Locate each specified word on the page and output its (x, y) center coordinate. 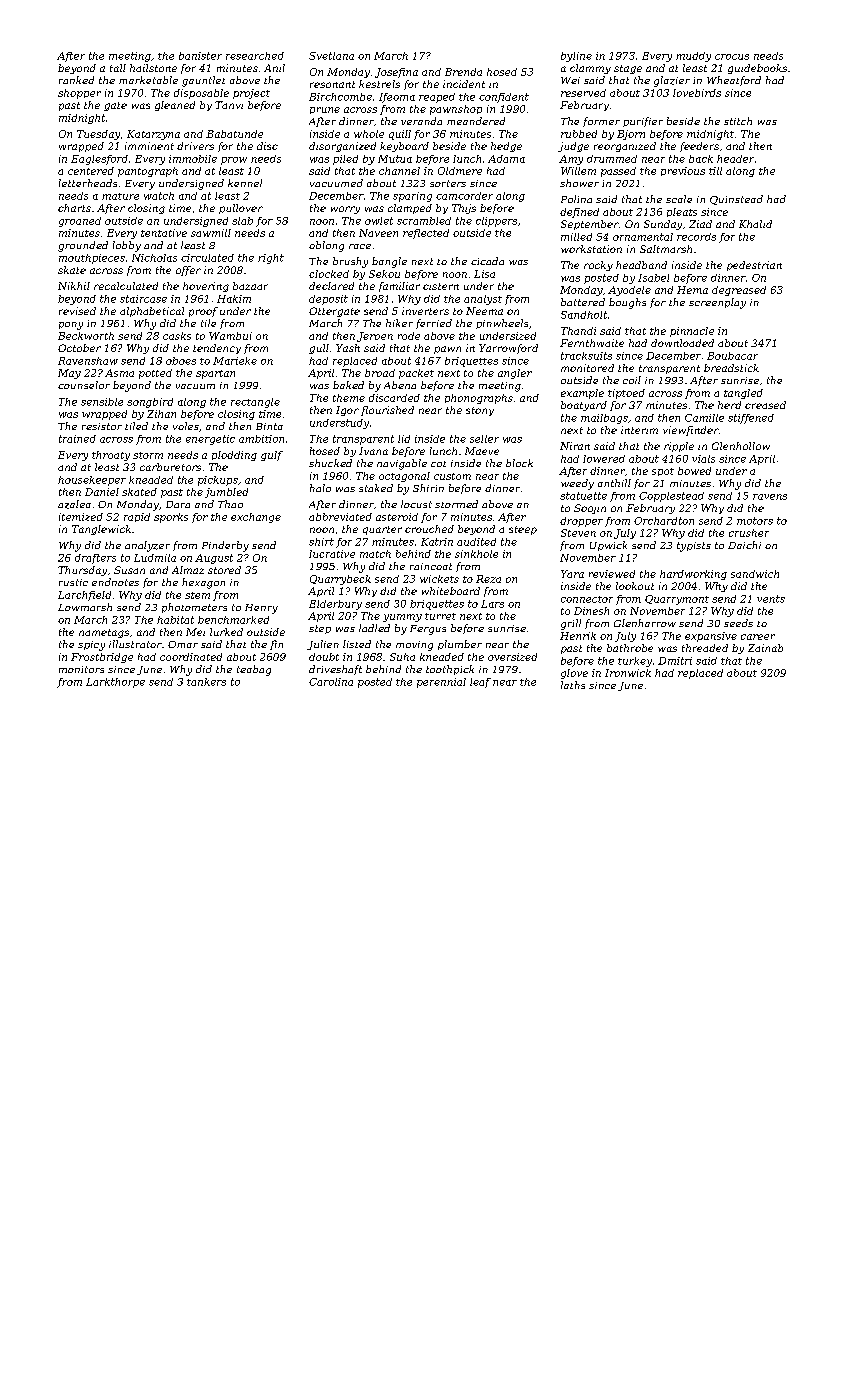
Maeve (482, 451)
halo (320, 488)
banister (200, 56)
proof (203, 312)
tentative (164, 233)
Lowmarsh (85, 607)
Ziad (700, 224)
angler (515, 374)
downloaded (682, 343)
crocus (732, 57)
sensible (102, 402)
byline (576, 57)
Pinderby (225, 546)
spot (663, 472)
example (582, 394)
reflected (426, 234)
